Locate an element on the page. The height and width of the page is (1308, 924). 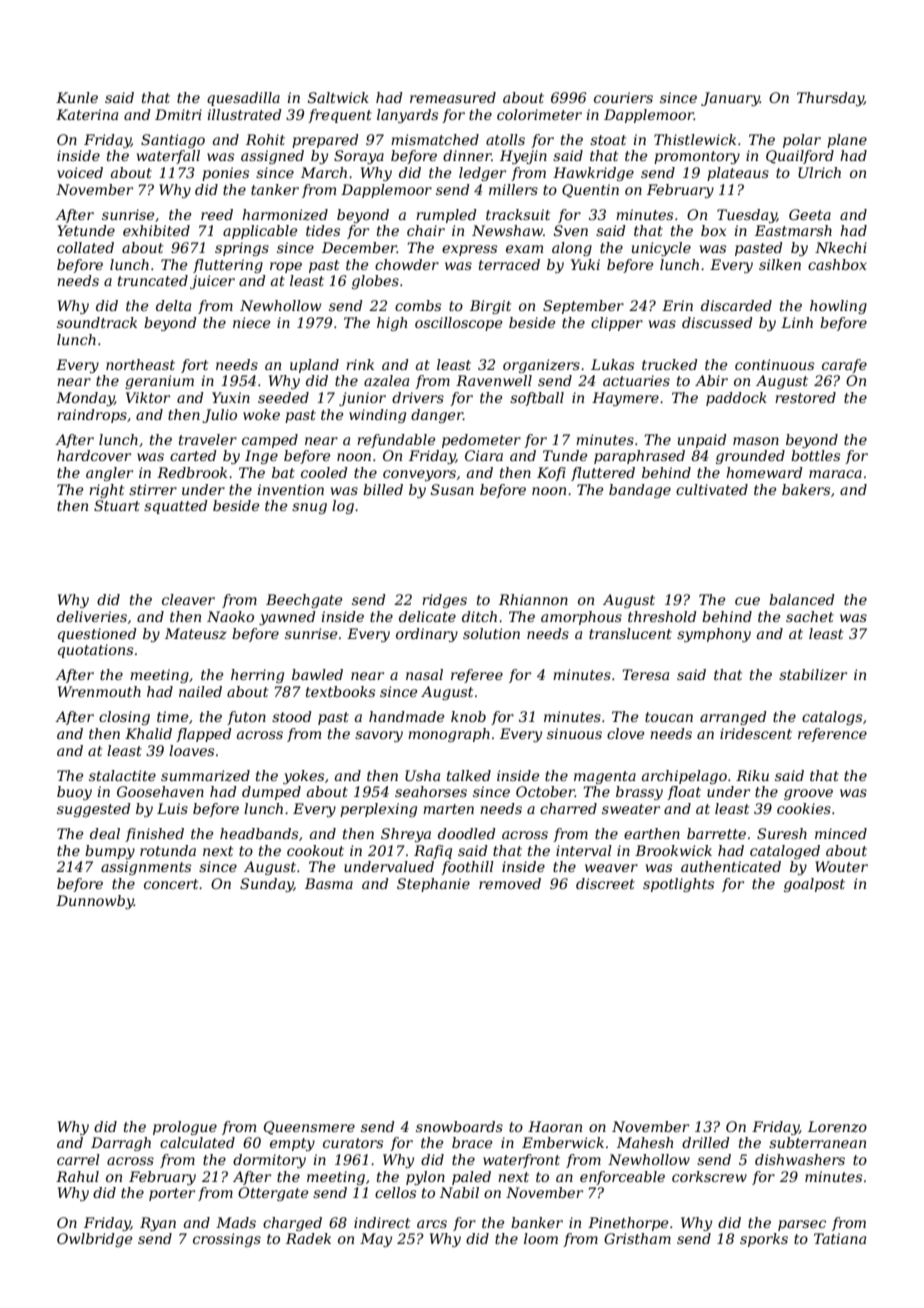
waterfall is located at coordinates (168, 157).
